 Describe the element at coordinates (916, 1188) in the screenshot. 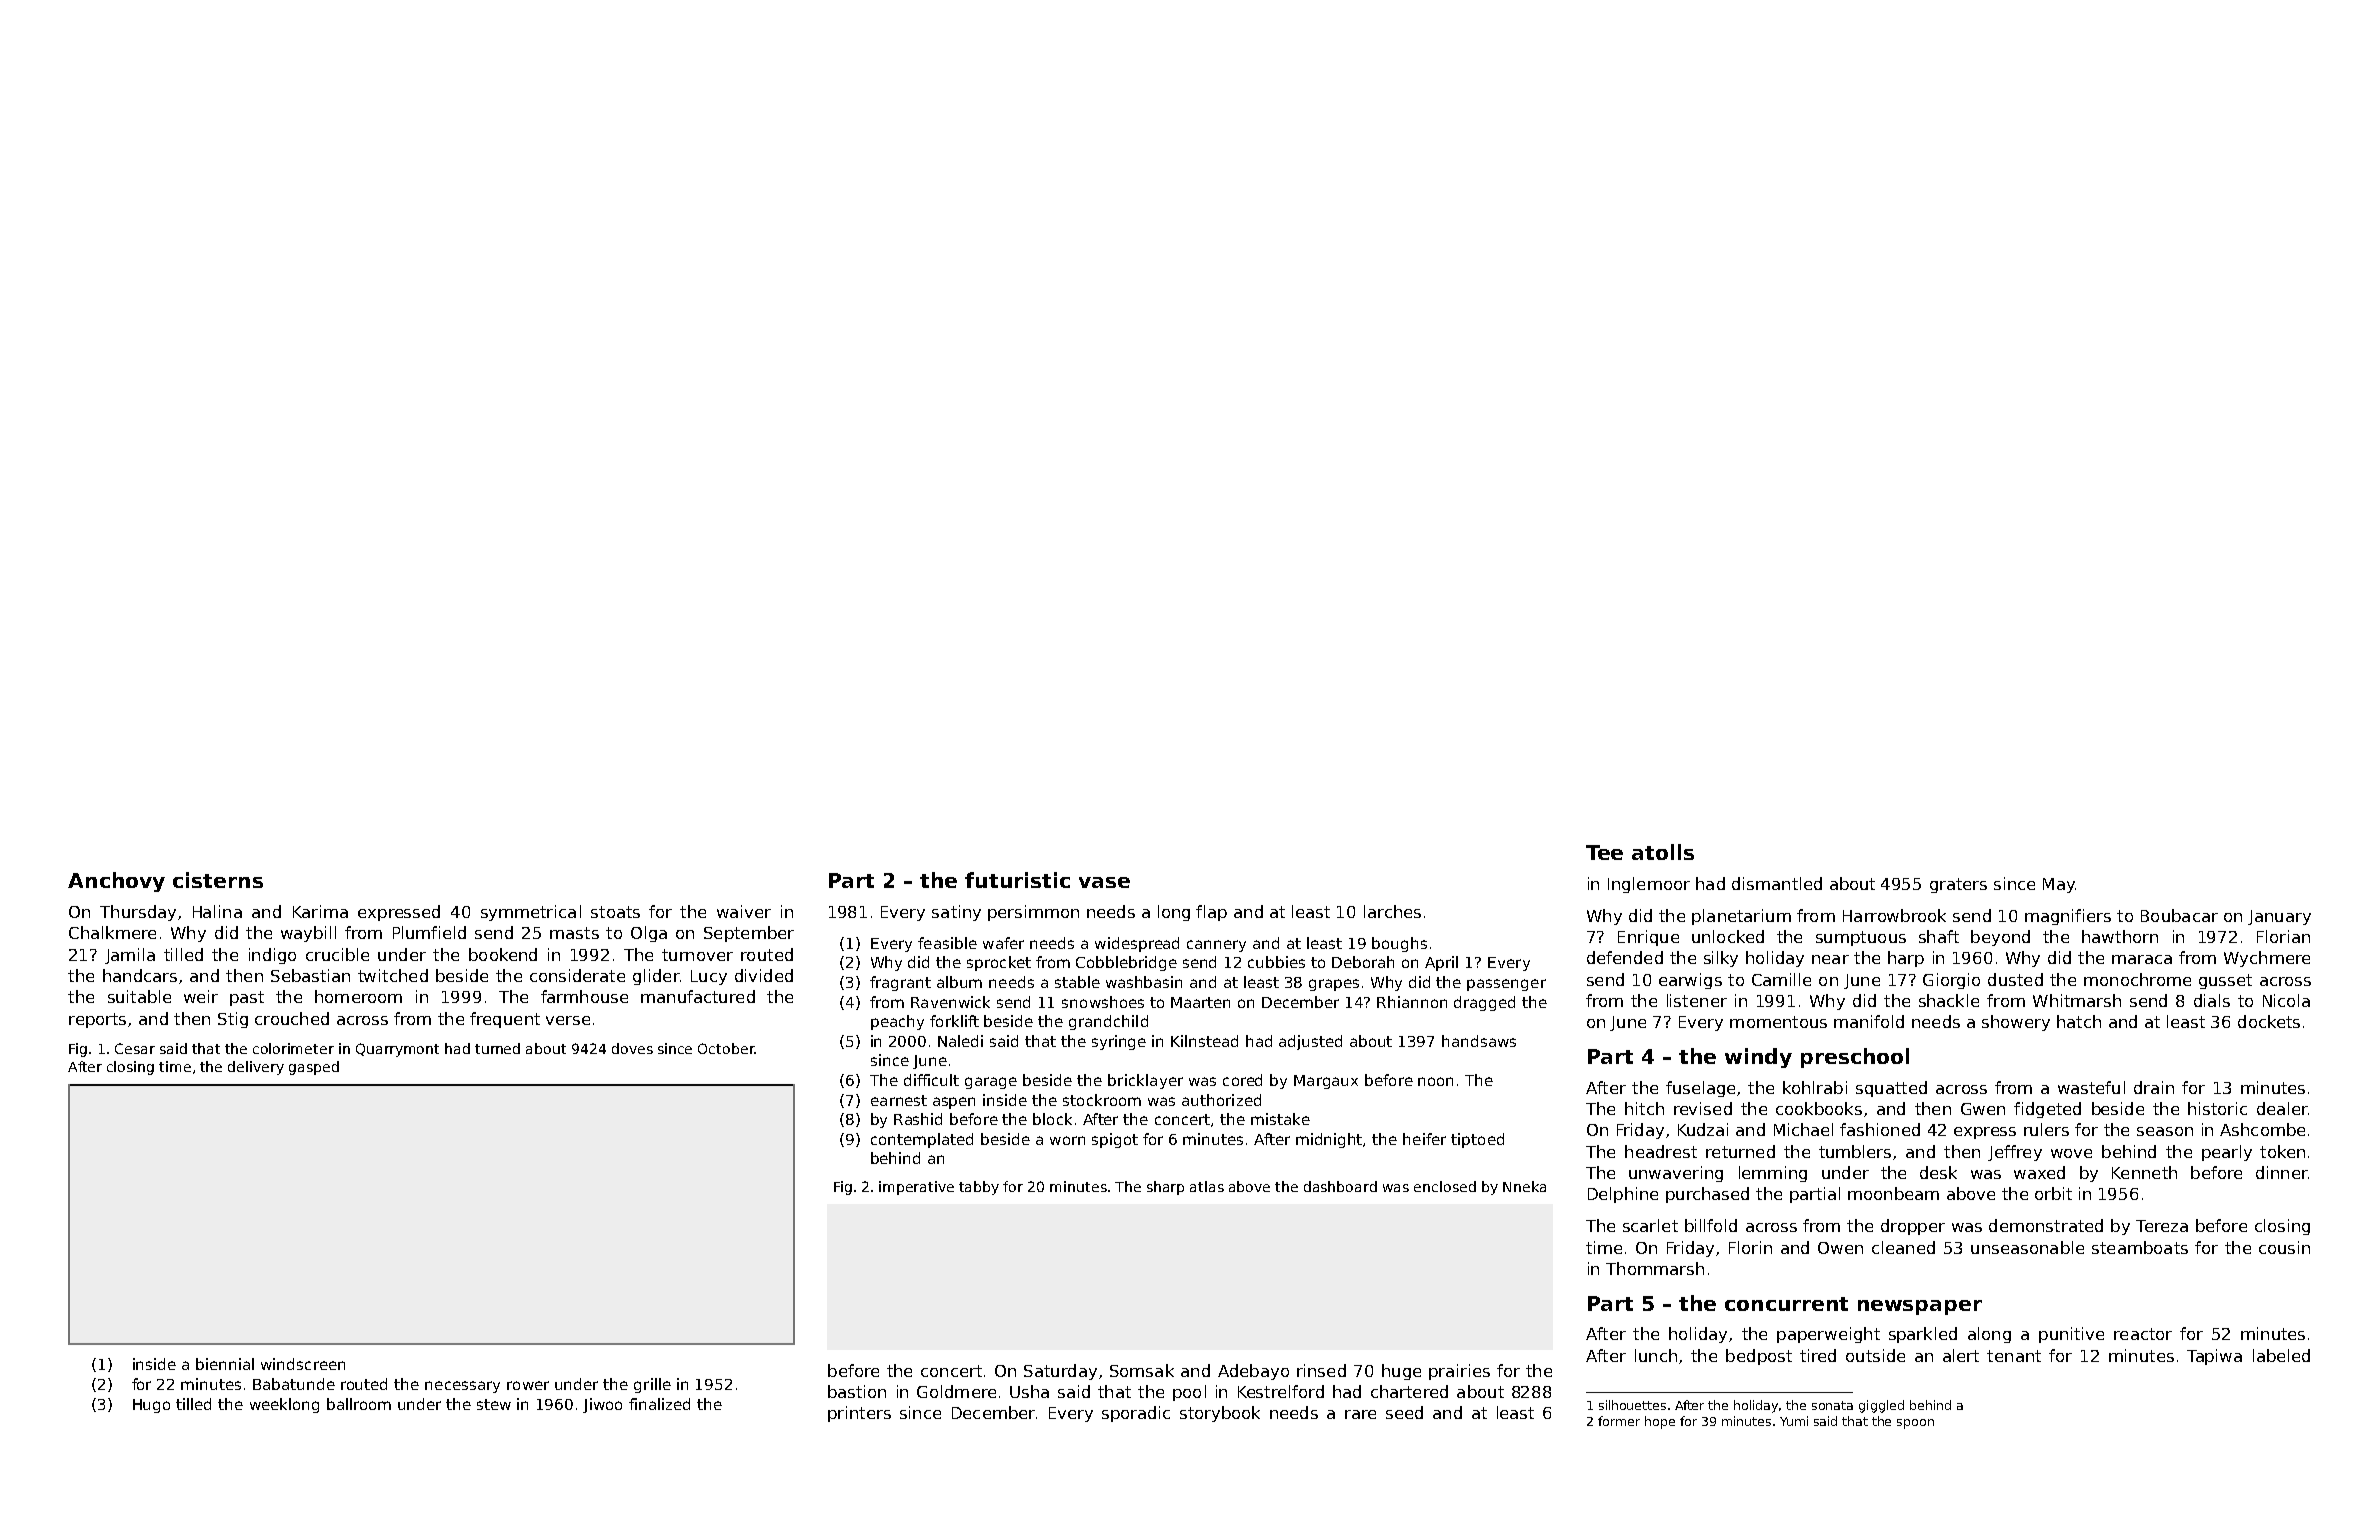

I see `imperative` at that location.
